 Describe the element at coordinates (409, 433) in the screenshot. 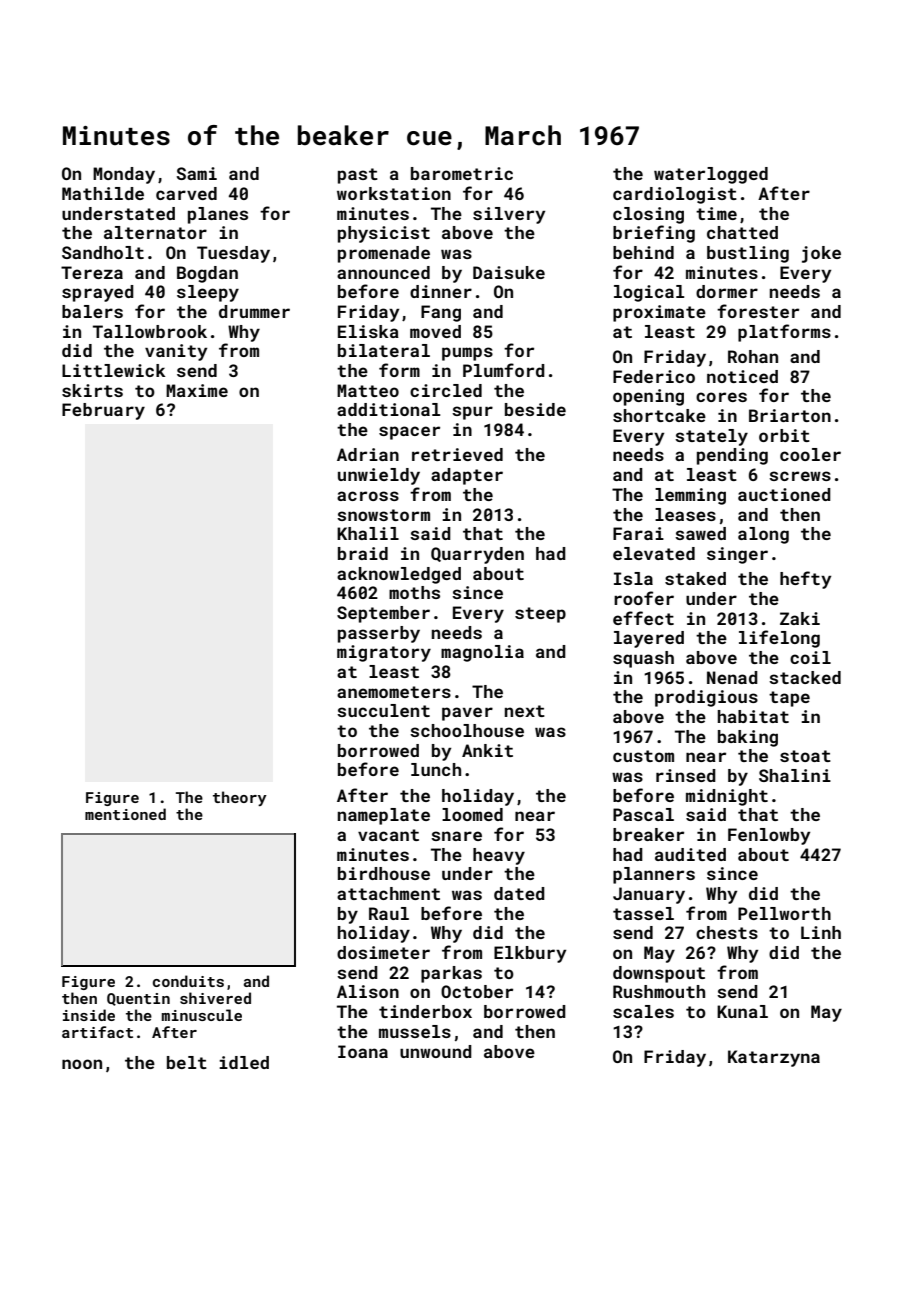

I see `spacer` at that location.
